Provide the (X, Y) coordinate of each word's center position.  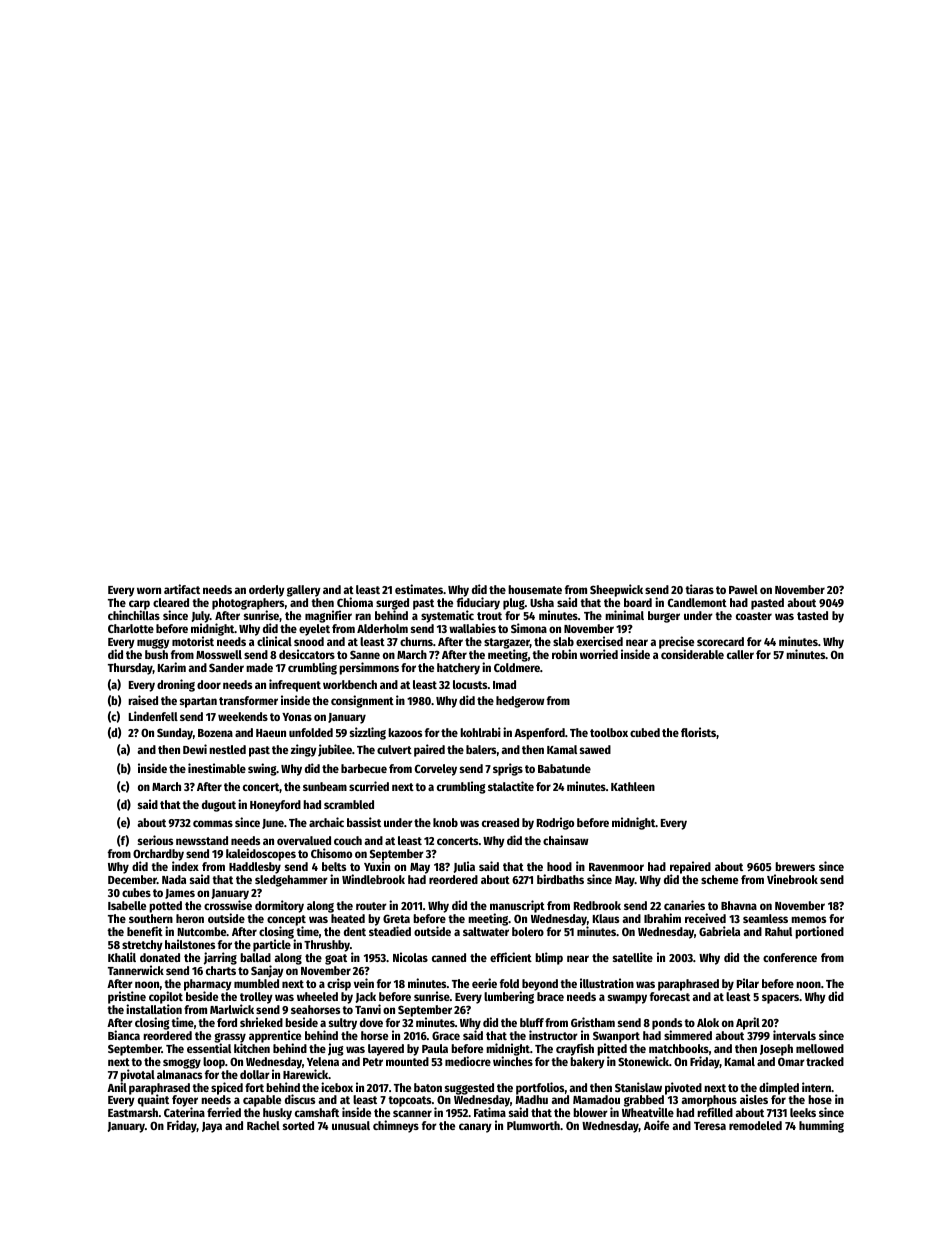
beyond (540, 985)
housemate (535, 589)
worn (149, 590)
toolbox (609, 732)
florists (698, 732)
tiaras (699, 589)
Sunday (175, 734)
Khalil (122, 957)
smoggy (182, 1064)
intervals (794, 1035)
